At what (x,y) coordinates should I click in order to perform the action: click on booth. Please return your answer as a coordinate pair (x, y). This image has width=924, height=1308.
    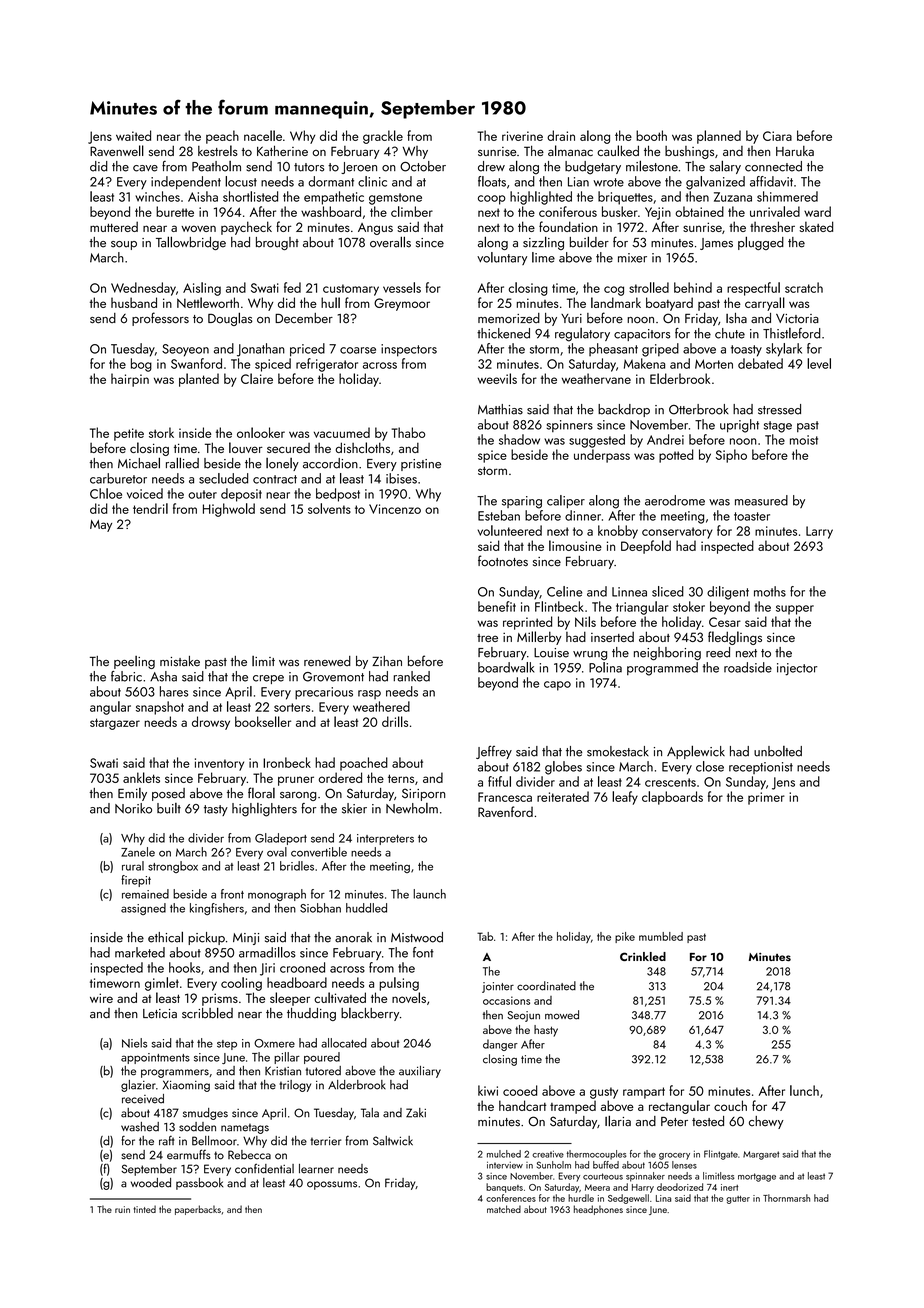
    Looking at the image, I should click on (651, 135).
